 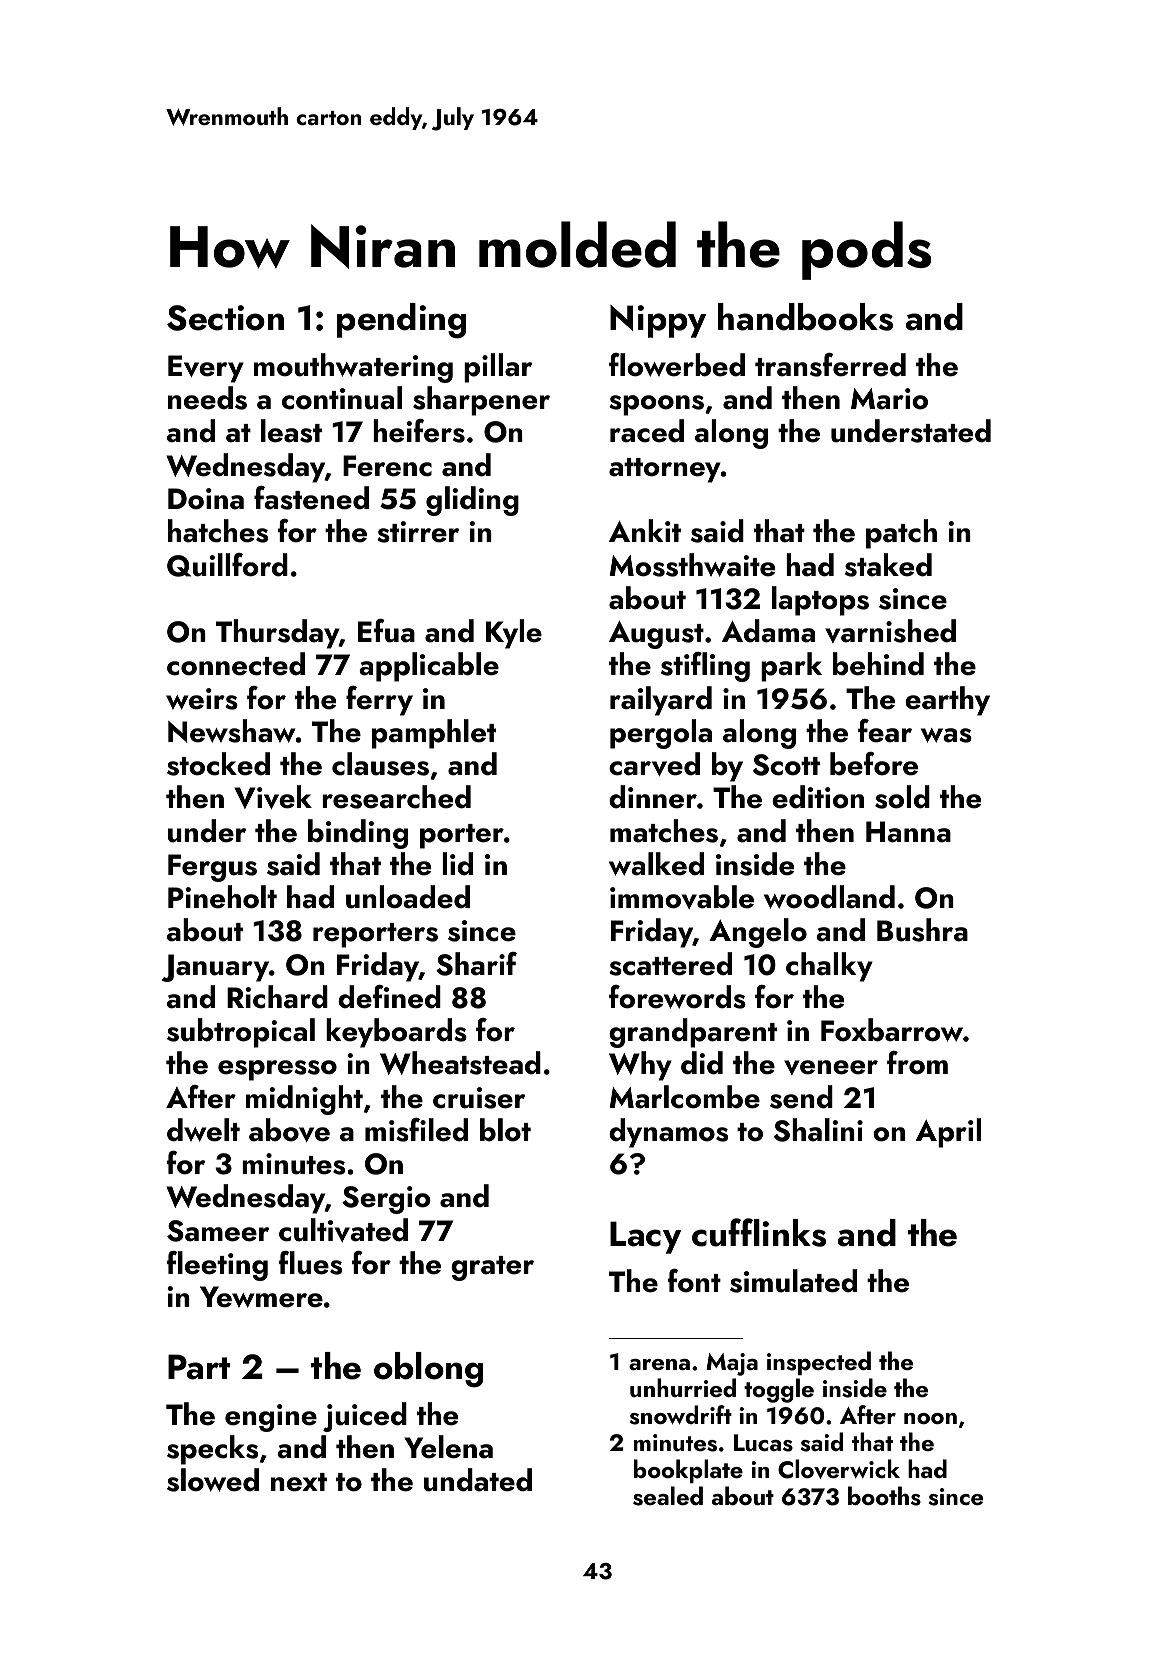 I want to click on patch, so click(x=901, y=534).
